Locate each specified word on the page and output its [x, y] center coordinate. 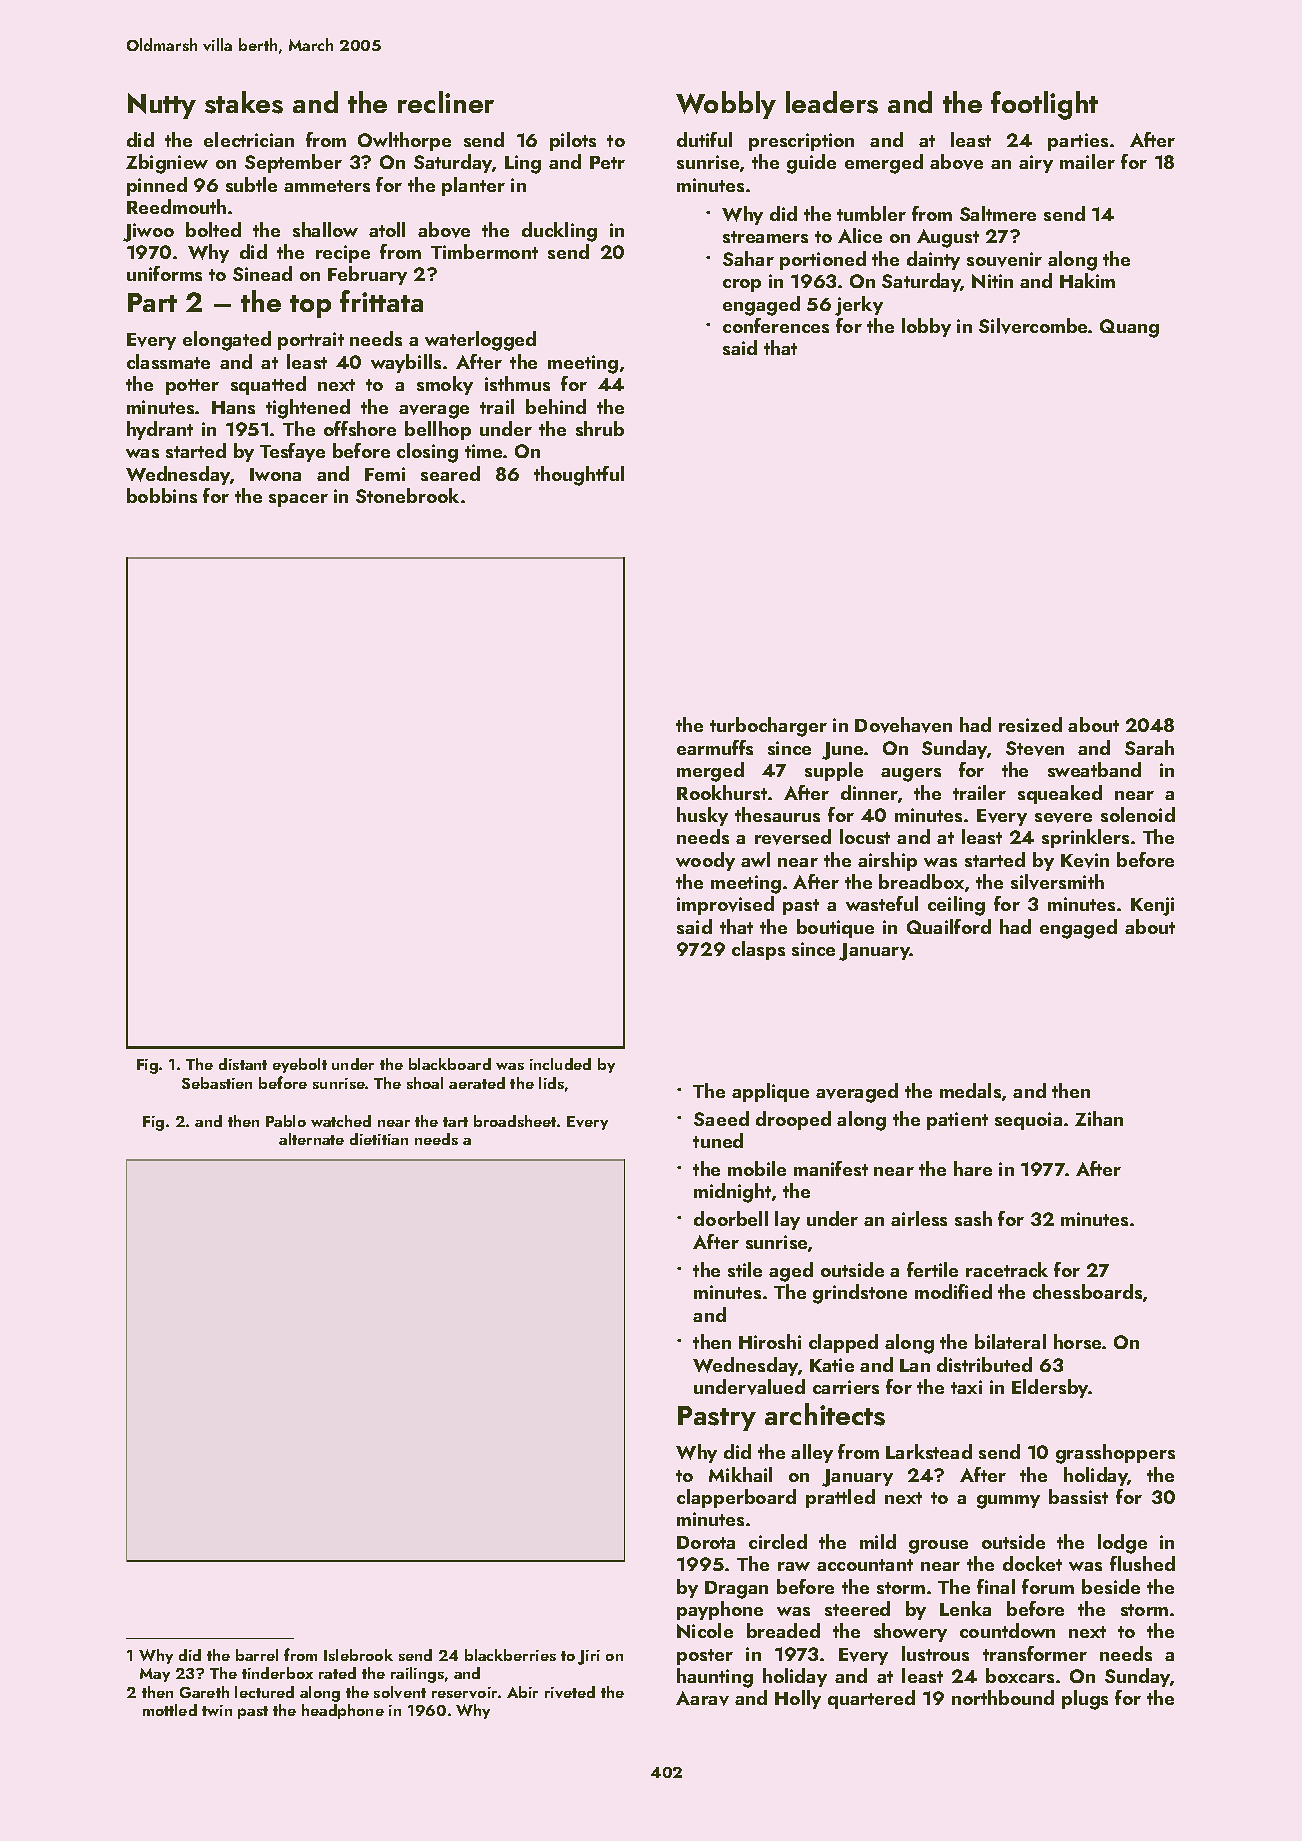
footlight [1044, 105]
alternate [311, 1139]
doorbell [731, 1218]
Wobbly [726, 105]
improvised [725, 905]
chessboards [1087, 1291]
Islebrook [358, 1655]
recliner [446, 102]
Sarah [1149, 747]
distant [243, 1064]
